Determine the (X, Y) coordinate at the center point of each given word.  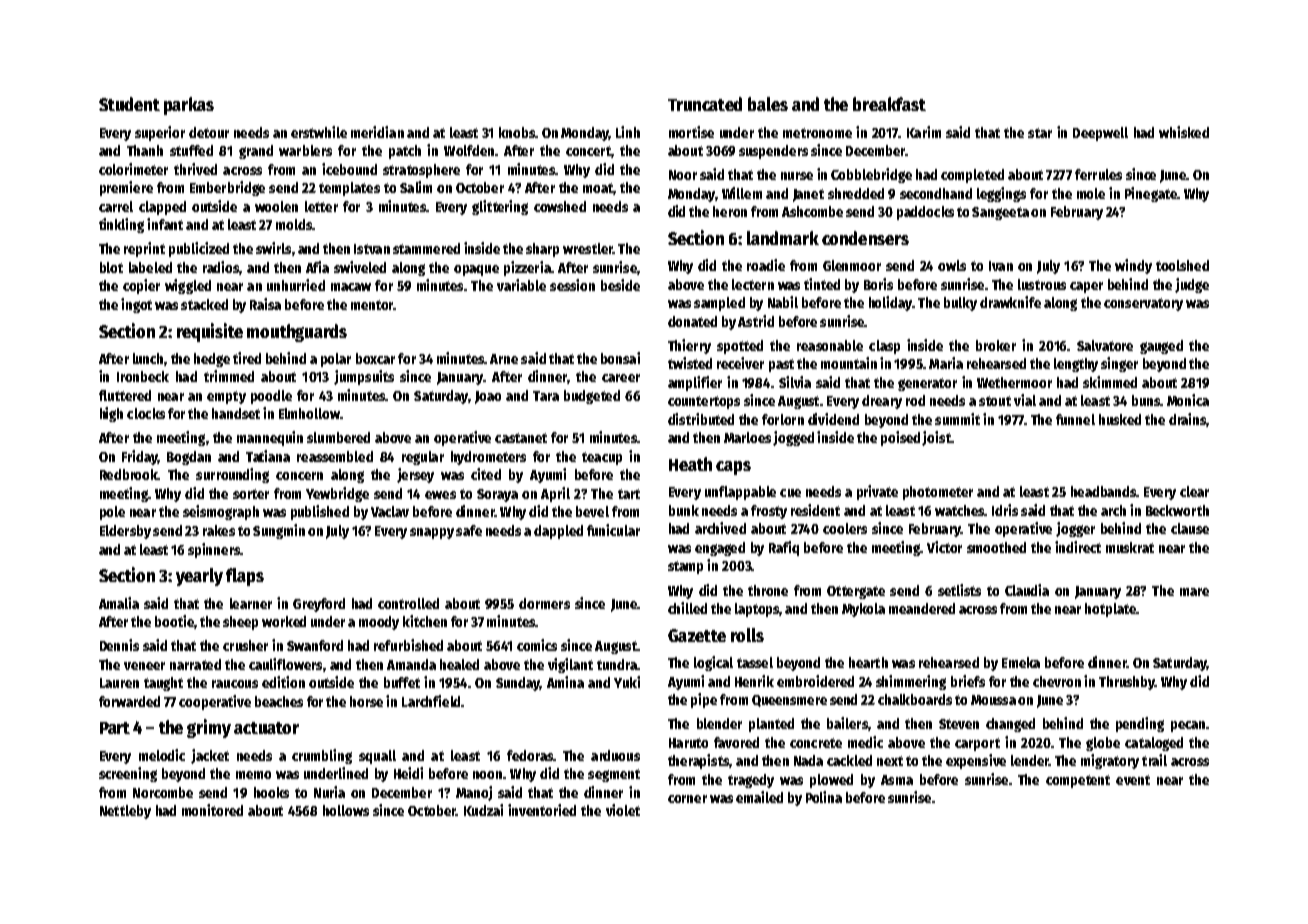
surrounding (232, 475)
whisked (1184, 132)
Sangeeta (1000, 213)
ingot (136, 305)
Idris (1005, 510)
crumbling (322, 756)
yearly (199, 577)
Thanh (145, 150)
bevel (592, 511)
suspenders (773, 152)
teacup (602, 458)
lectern (753, 284)
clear (1194, 491)
